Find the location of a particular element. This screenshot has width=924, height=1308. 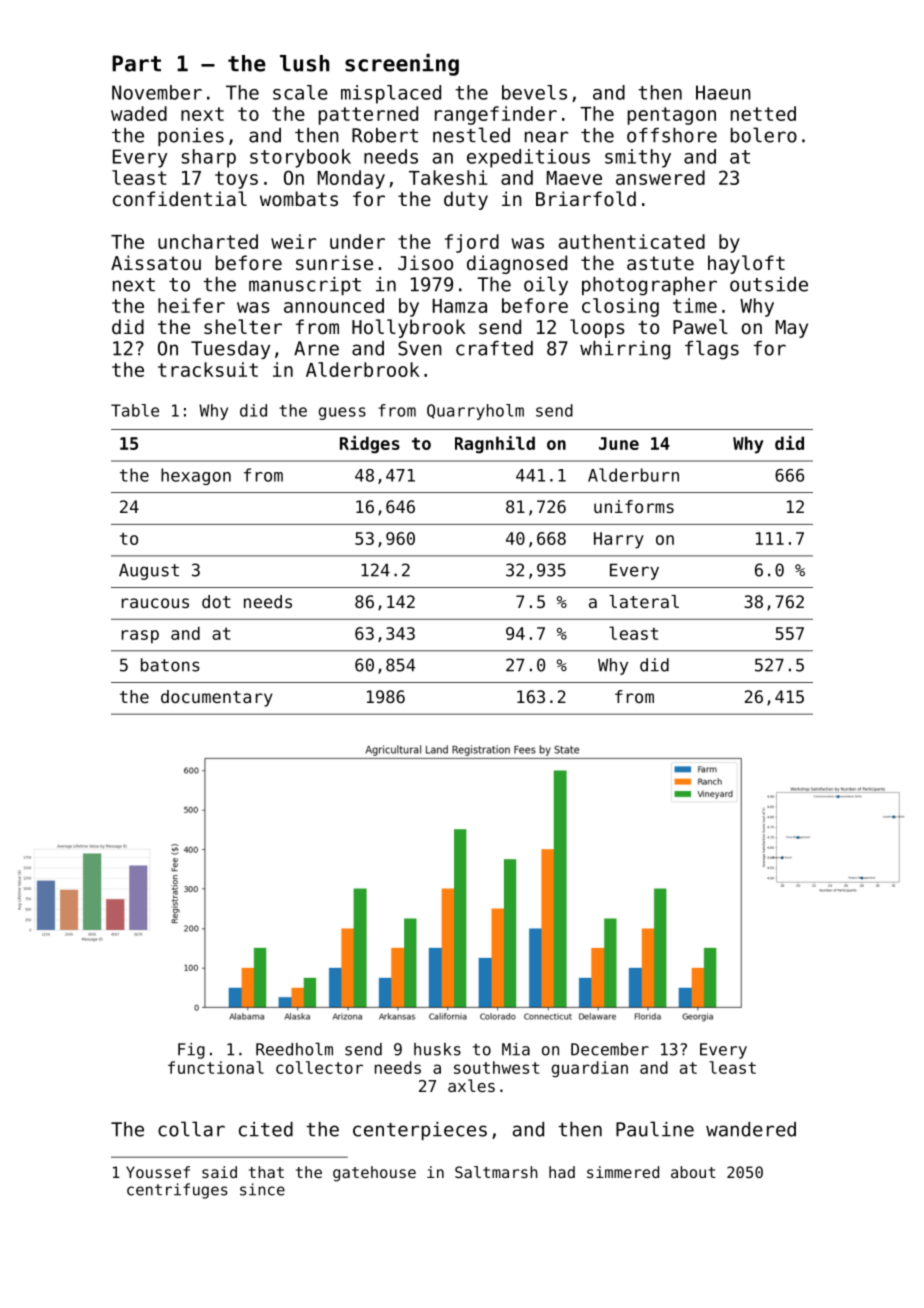

screening is located at coordinates (402, 65).
